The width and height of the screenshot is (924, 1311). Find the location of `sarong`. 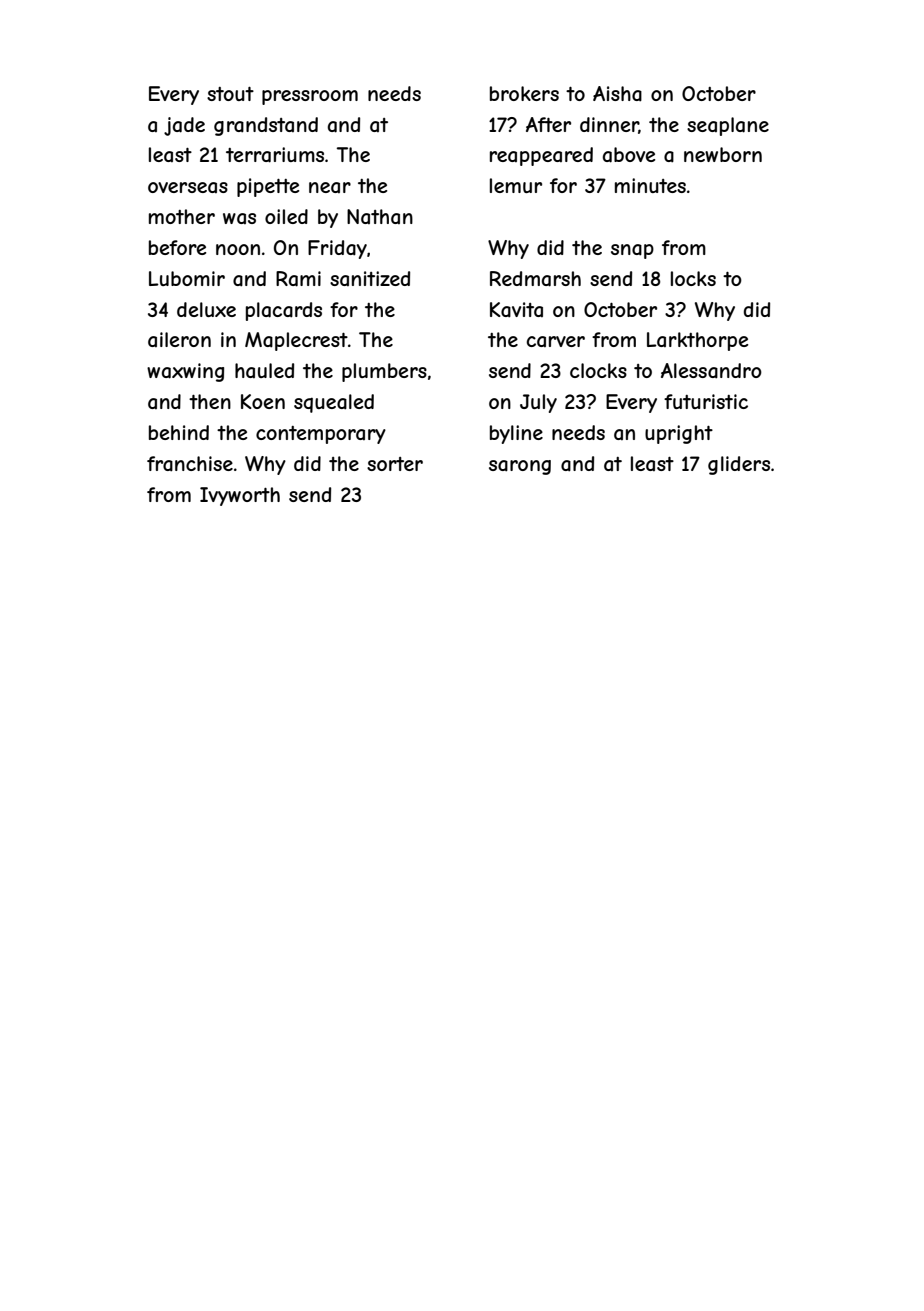

sarong is located at coordinates (520, 467).
